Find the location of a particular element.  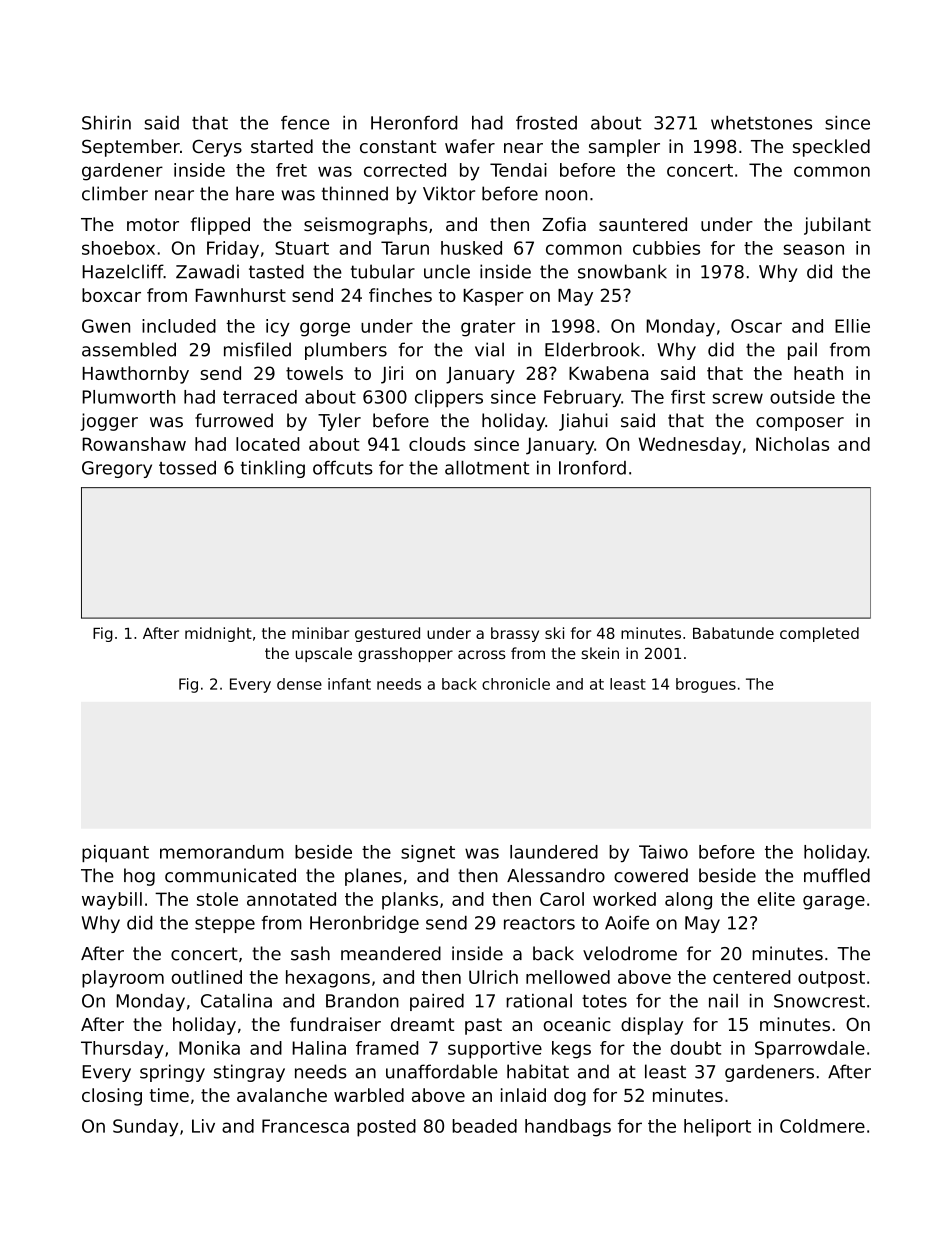

jubilant is located at coordinates (837, 226).
